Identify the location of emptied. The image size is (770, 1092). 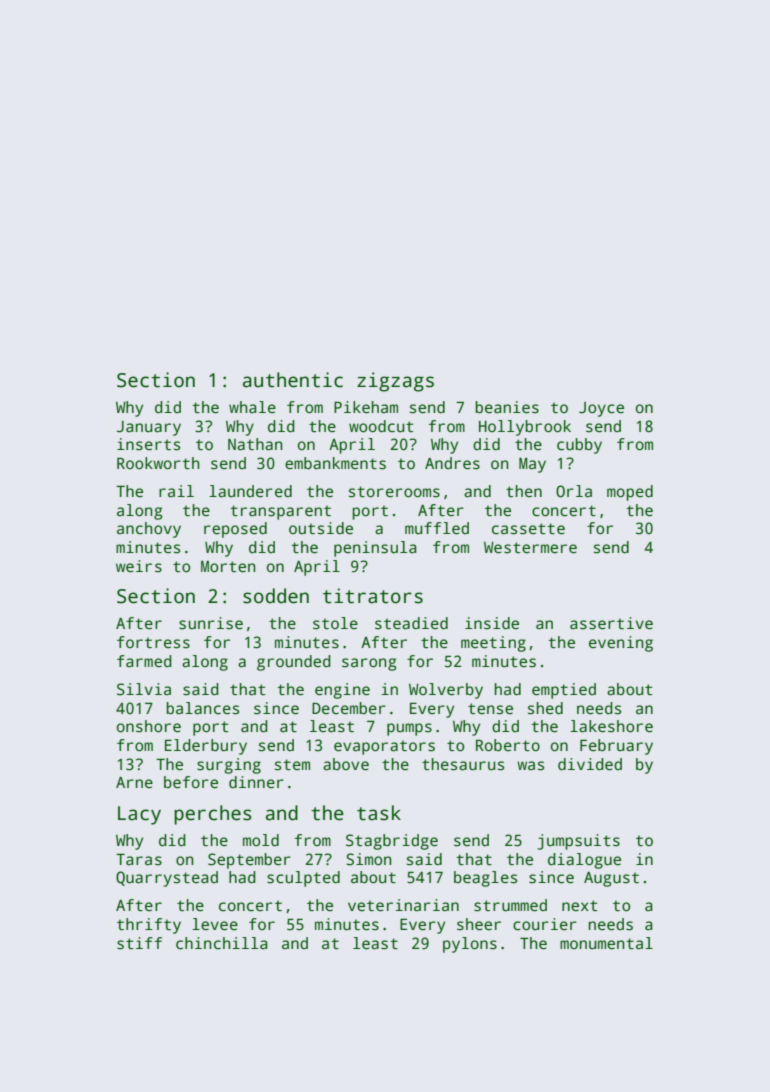
(564, 691).
